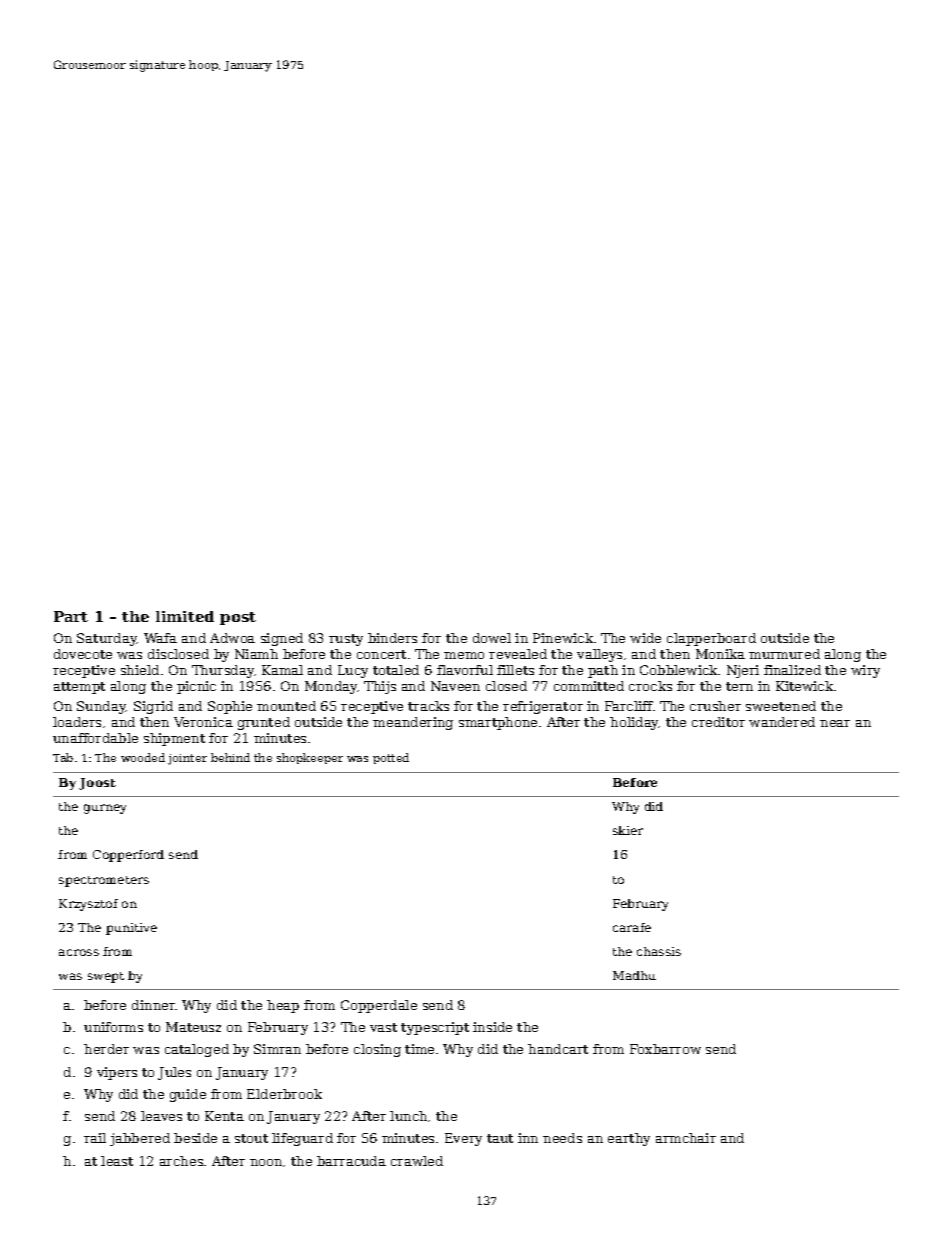 This page has width=952, height=1233. Describe the element at coordinates (711, 639) in the page. I see `clapperboard` at that location.
